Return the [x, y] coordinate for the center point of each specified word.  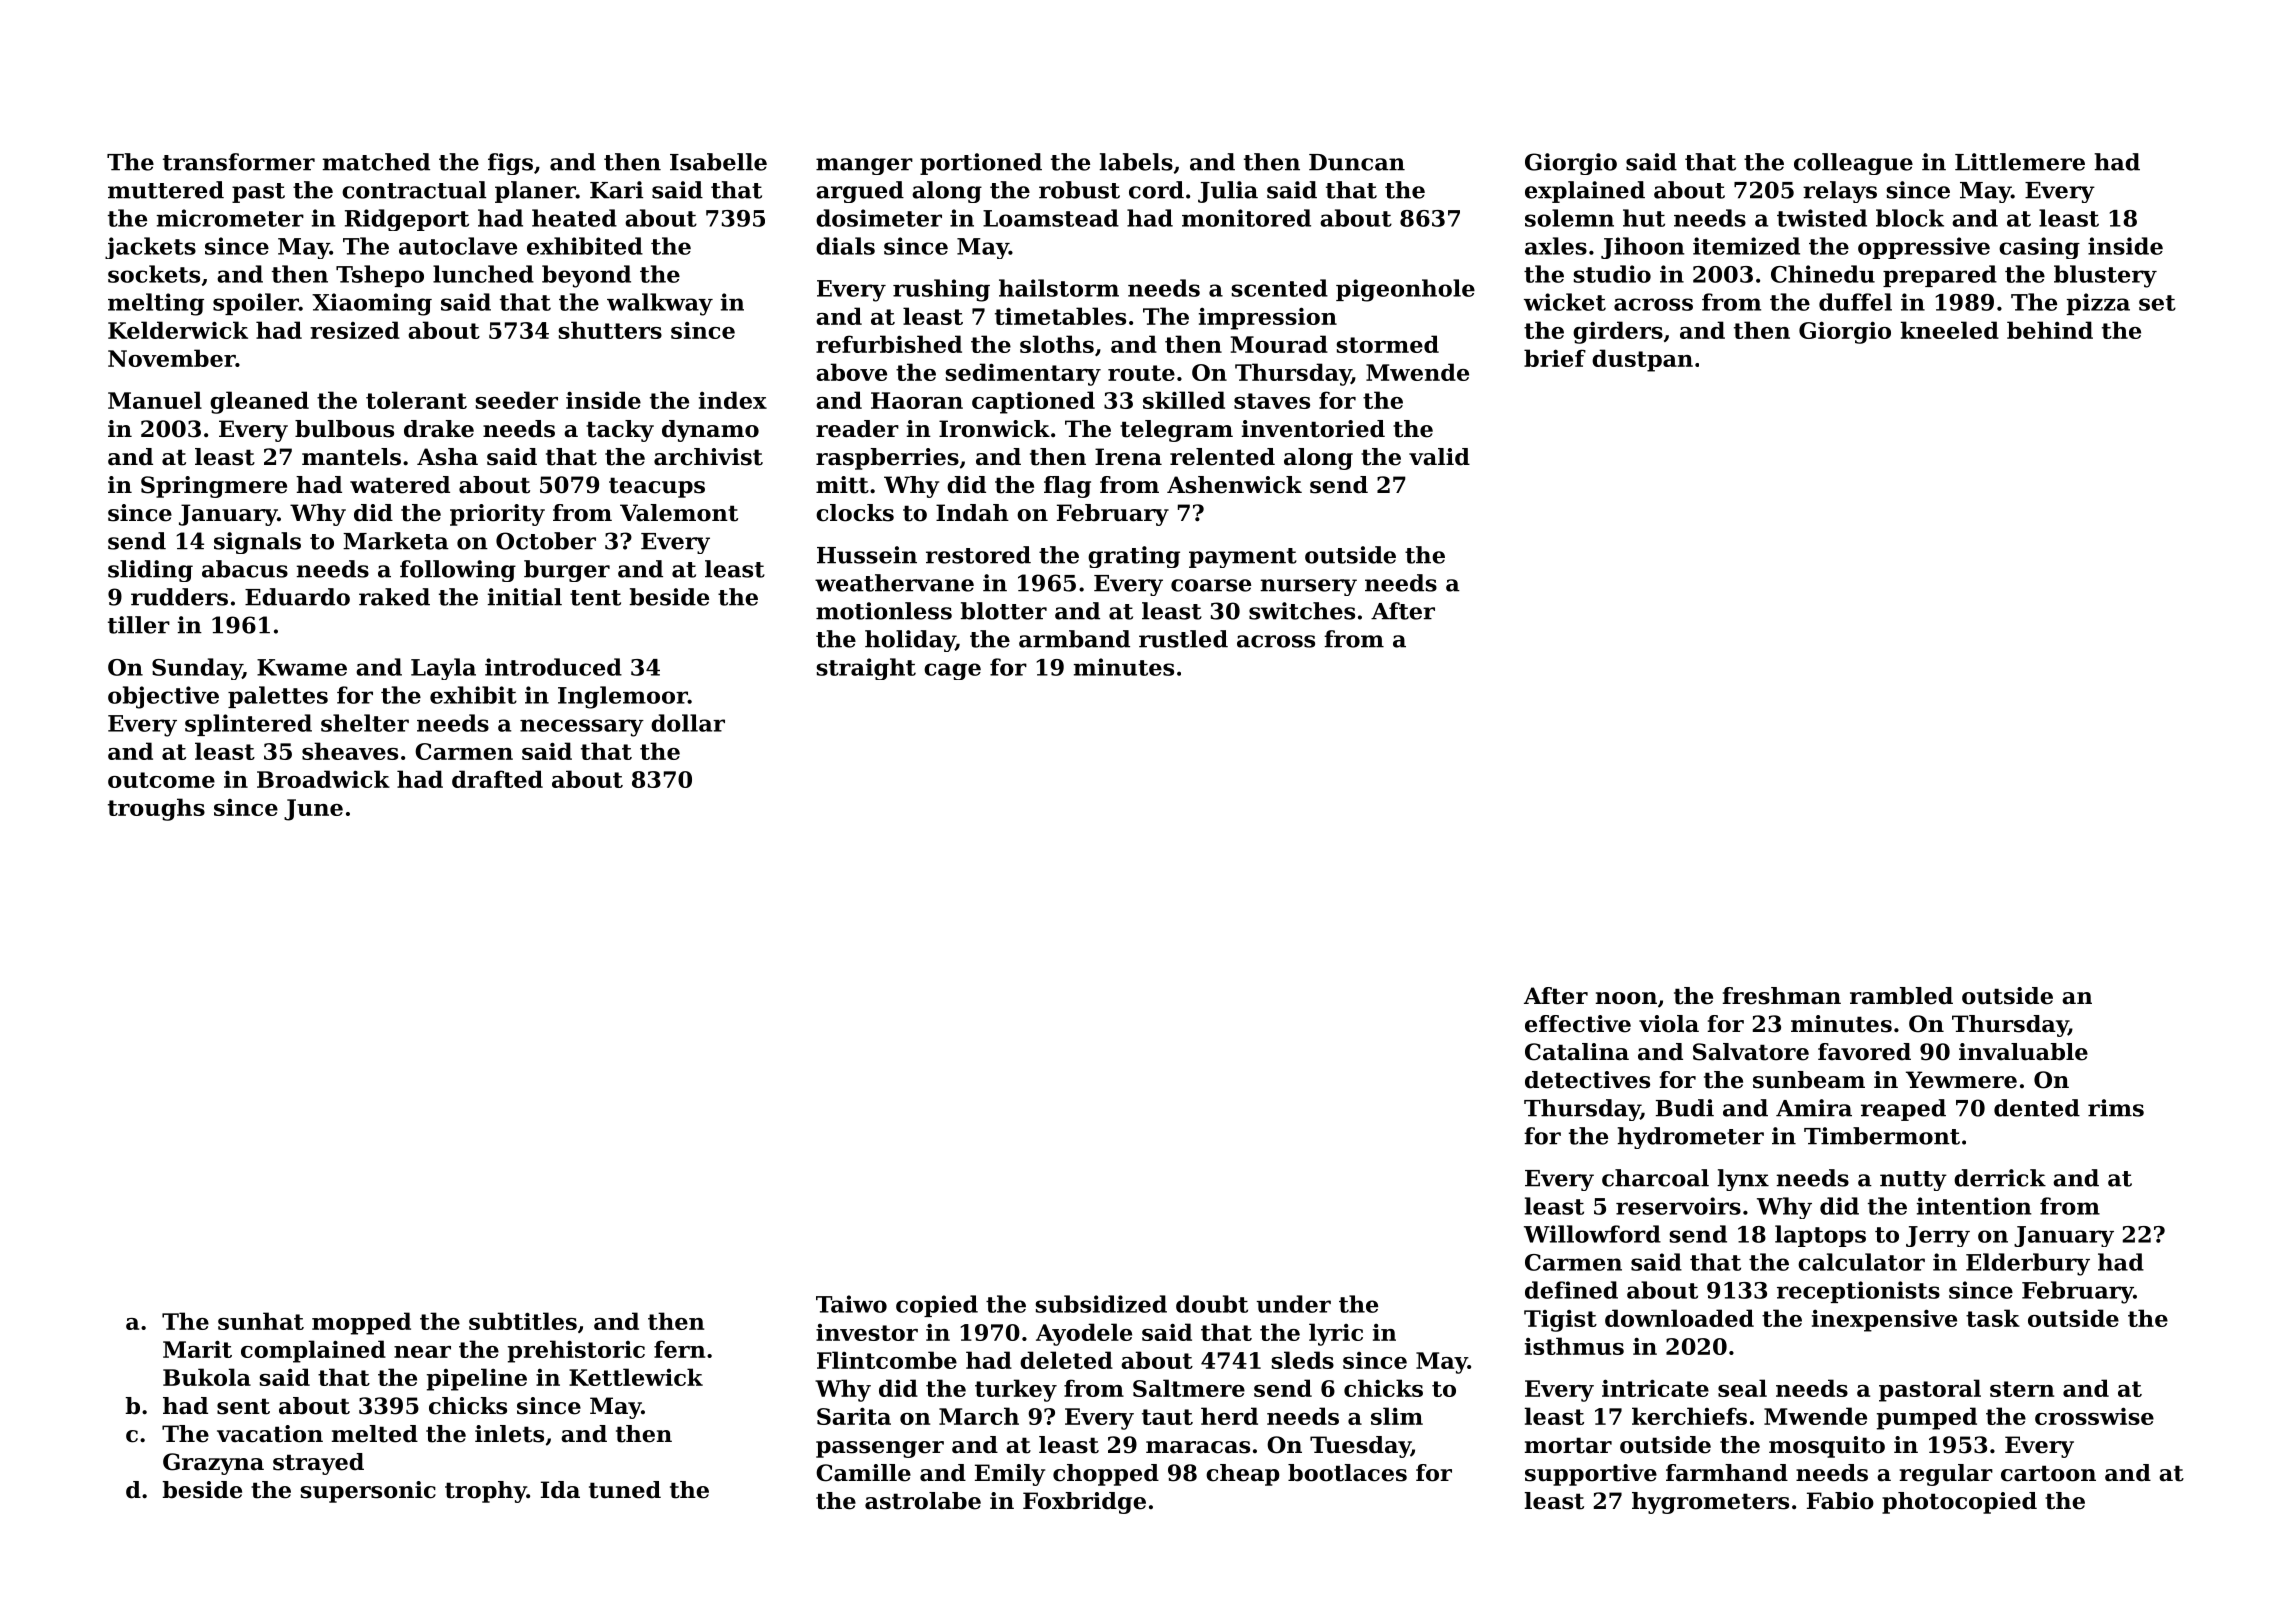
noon [1626, 998]
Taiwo [851, 1304]
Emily [1010, 1475]
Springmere [214, 487]
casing [2039, 248]
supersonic [368, 1492]
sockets [154, 274]
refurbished [889, 344]
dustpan [1642, 360]
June [313, 810]
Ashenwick [1234, 485]
